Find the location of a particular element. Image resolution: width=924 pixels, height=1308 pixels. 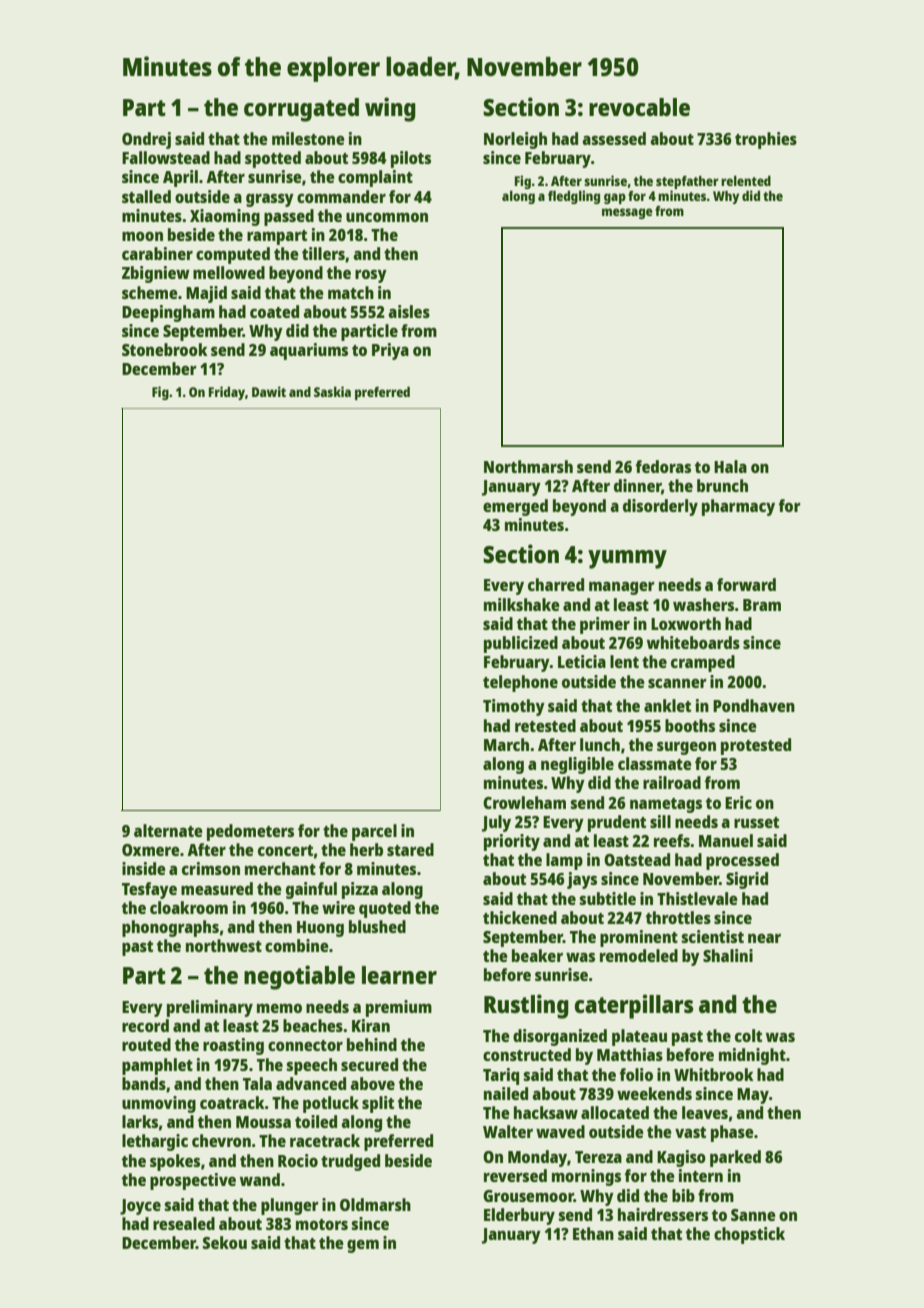

gem is located at coordinates (363, 1246).
